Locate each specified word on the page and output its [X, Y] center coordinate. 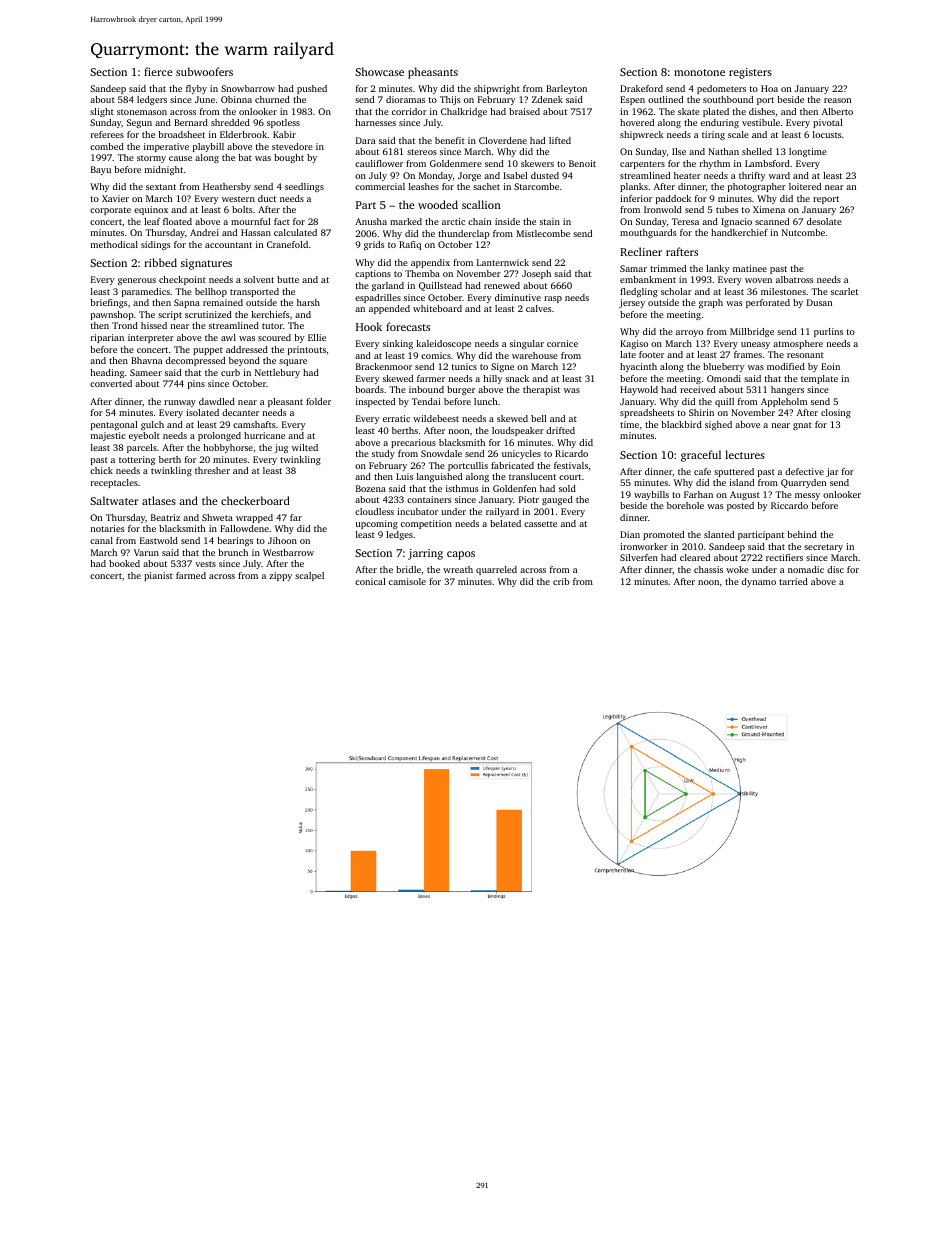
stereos [422, 152]
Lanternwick [503, 262]
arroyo [689, 333]
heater [687, 175]
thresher [212, 470]
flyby [196, 89]
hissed [154, 325]
